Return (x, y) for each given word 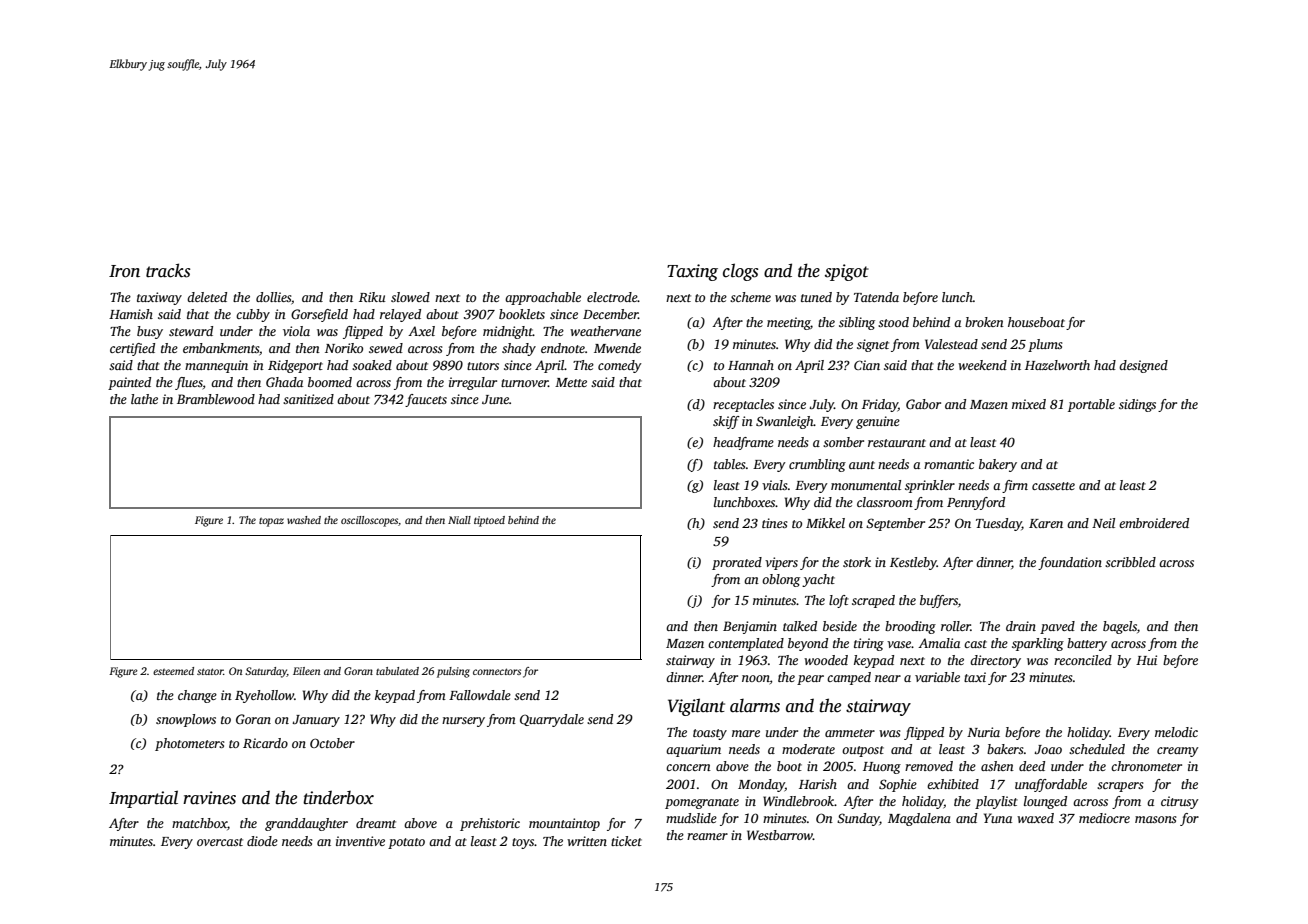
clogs (740, 272)
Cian (867, 365)
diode (262, 841)
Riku (372, 297)
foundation (1070, 563)
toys (523, 843)
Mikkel (825, 523)
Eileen (306, 671)
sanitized (308, 399)
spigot (847, 272)
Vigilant (696, 707)
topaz (271, 522)
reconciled (1083, 660)
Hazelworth (1057, 365)
